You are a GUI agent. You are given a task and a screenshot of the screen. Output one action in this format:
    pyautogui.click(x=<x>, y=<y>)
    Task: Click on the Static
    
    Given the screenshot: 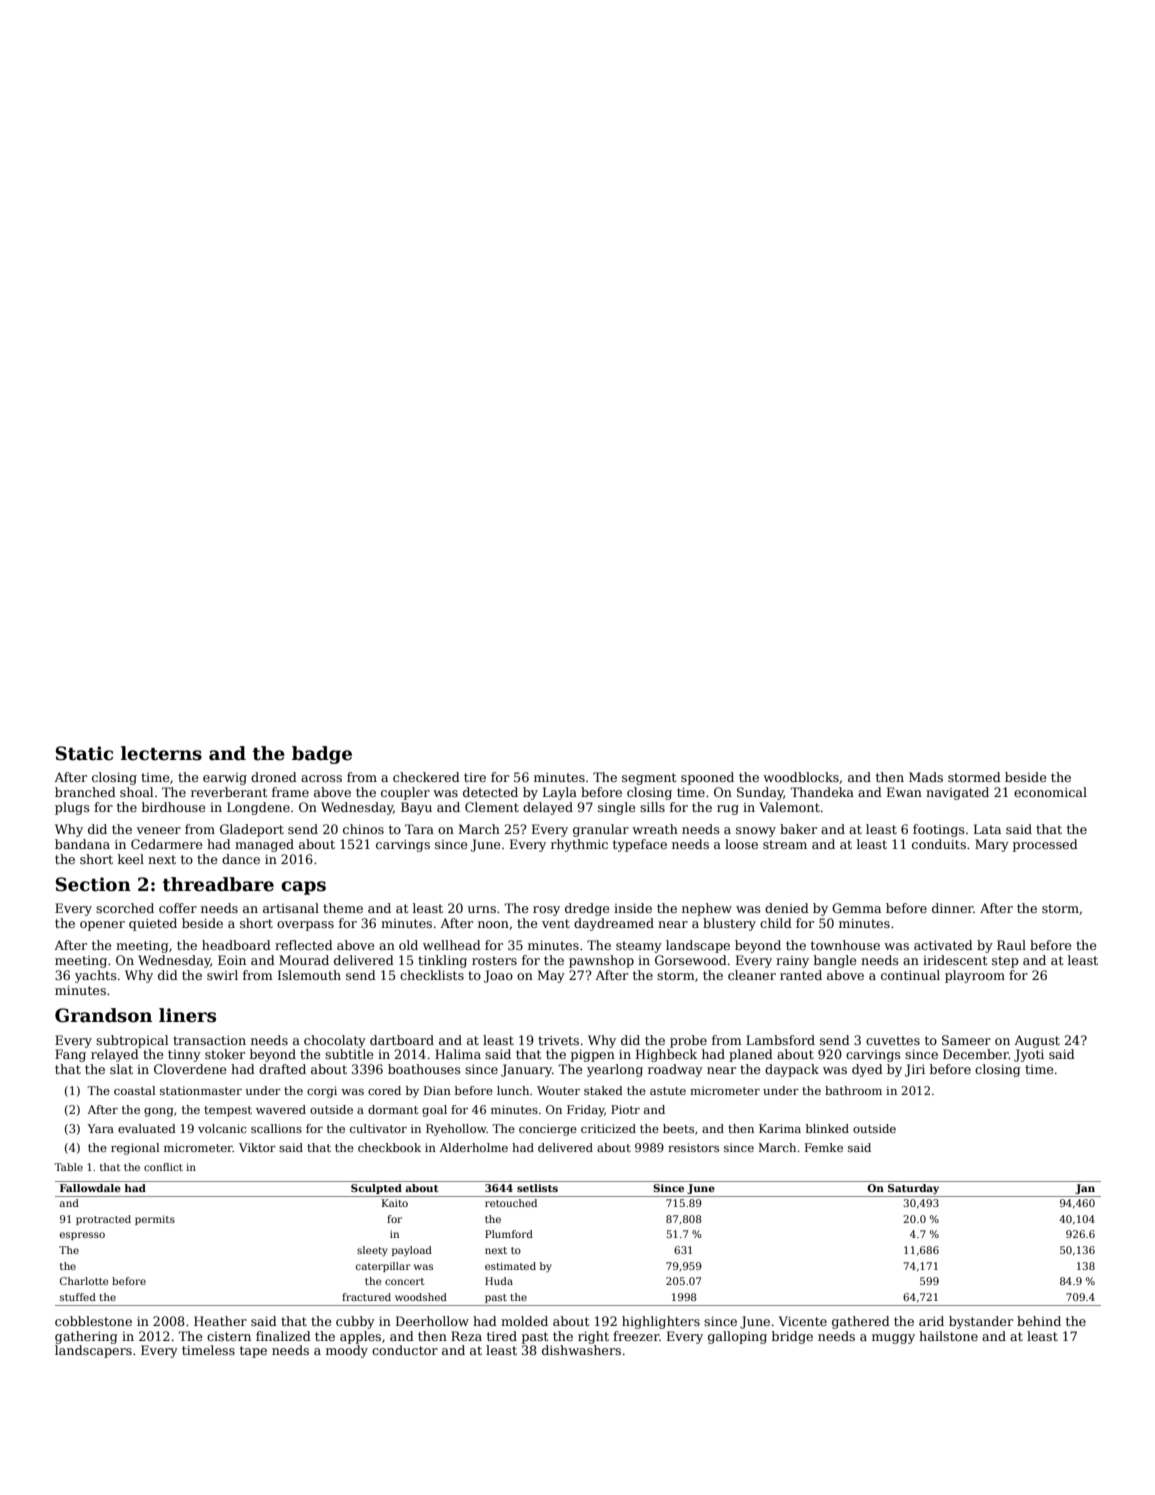 What is the action you would take?
    pyautogui.click(x=84, y=753)
